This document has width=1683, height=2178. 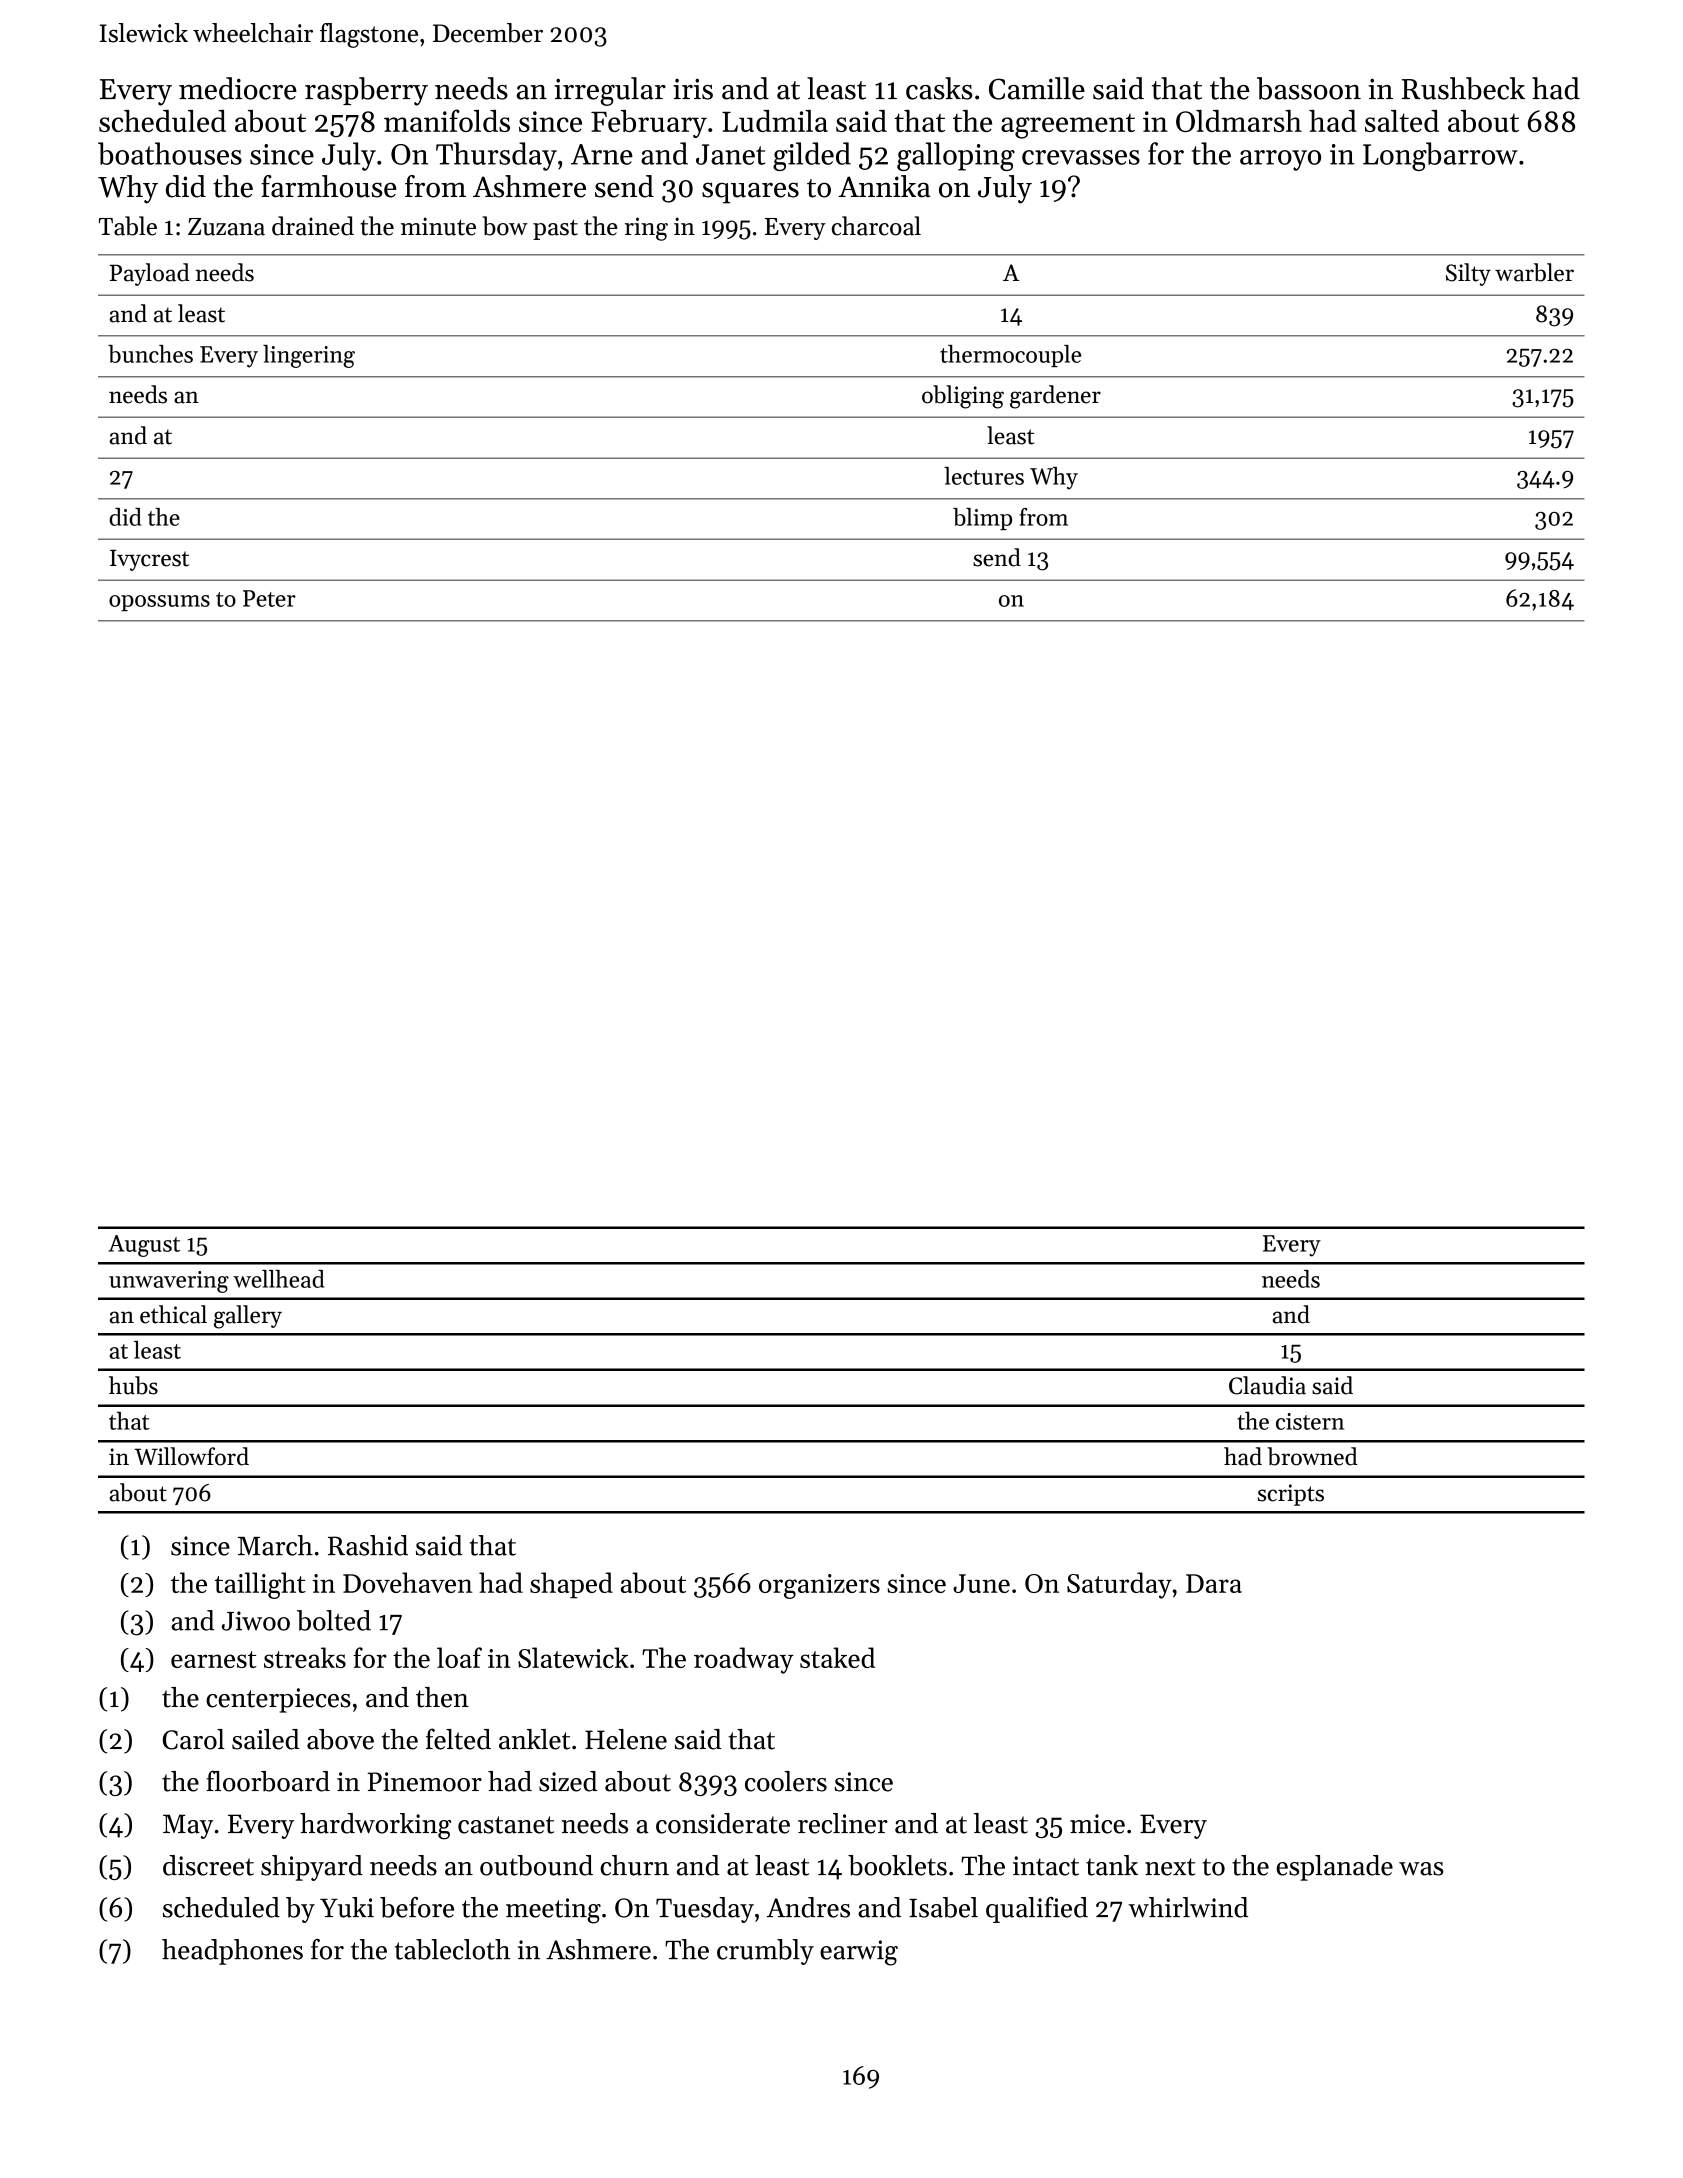 I want to click on headphones, so click(x=232, y=1952).
